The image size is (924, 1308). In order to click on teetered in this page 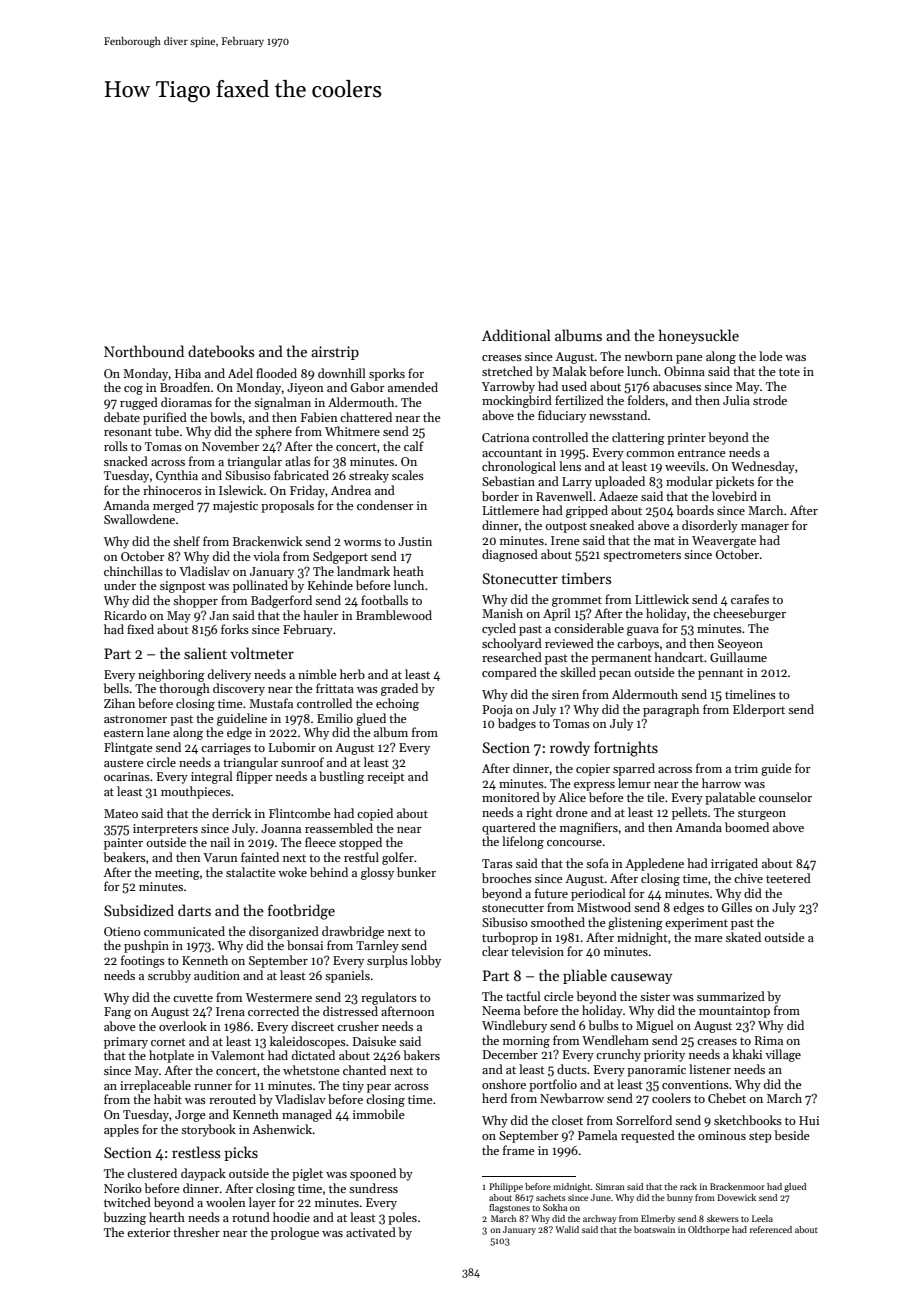, I will do `click(788, 878)`.
